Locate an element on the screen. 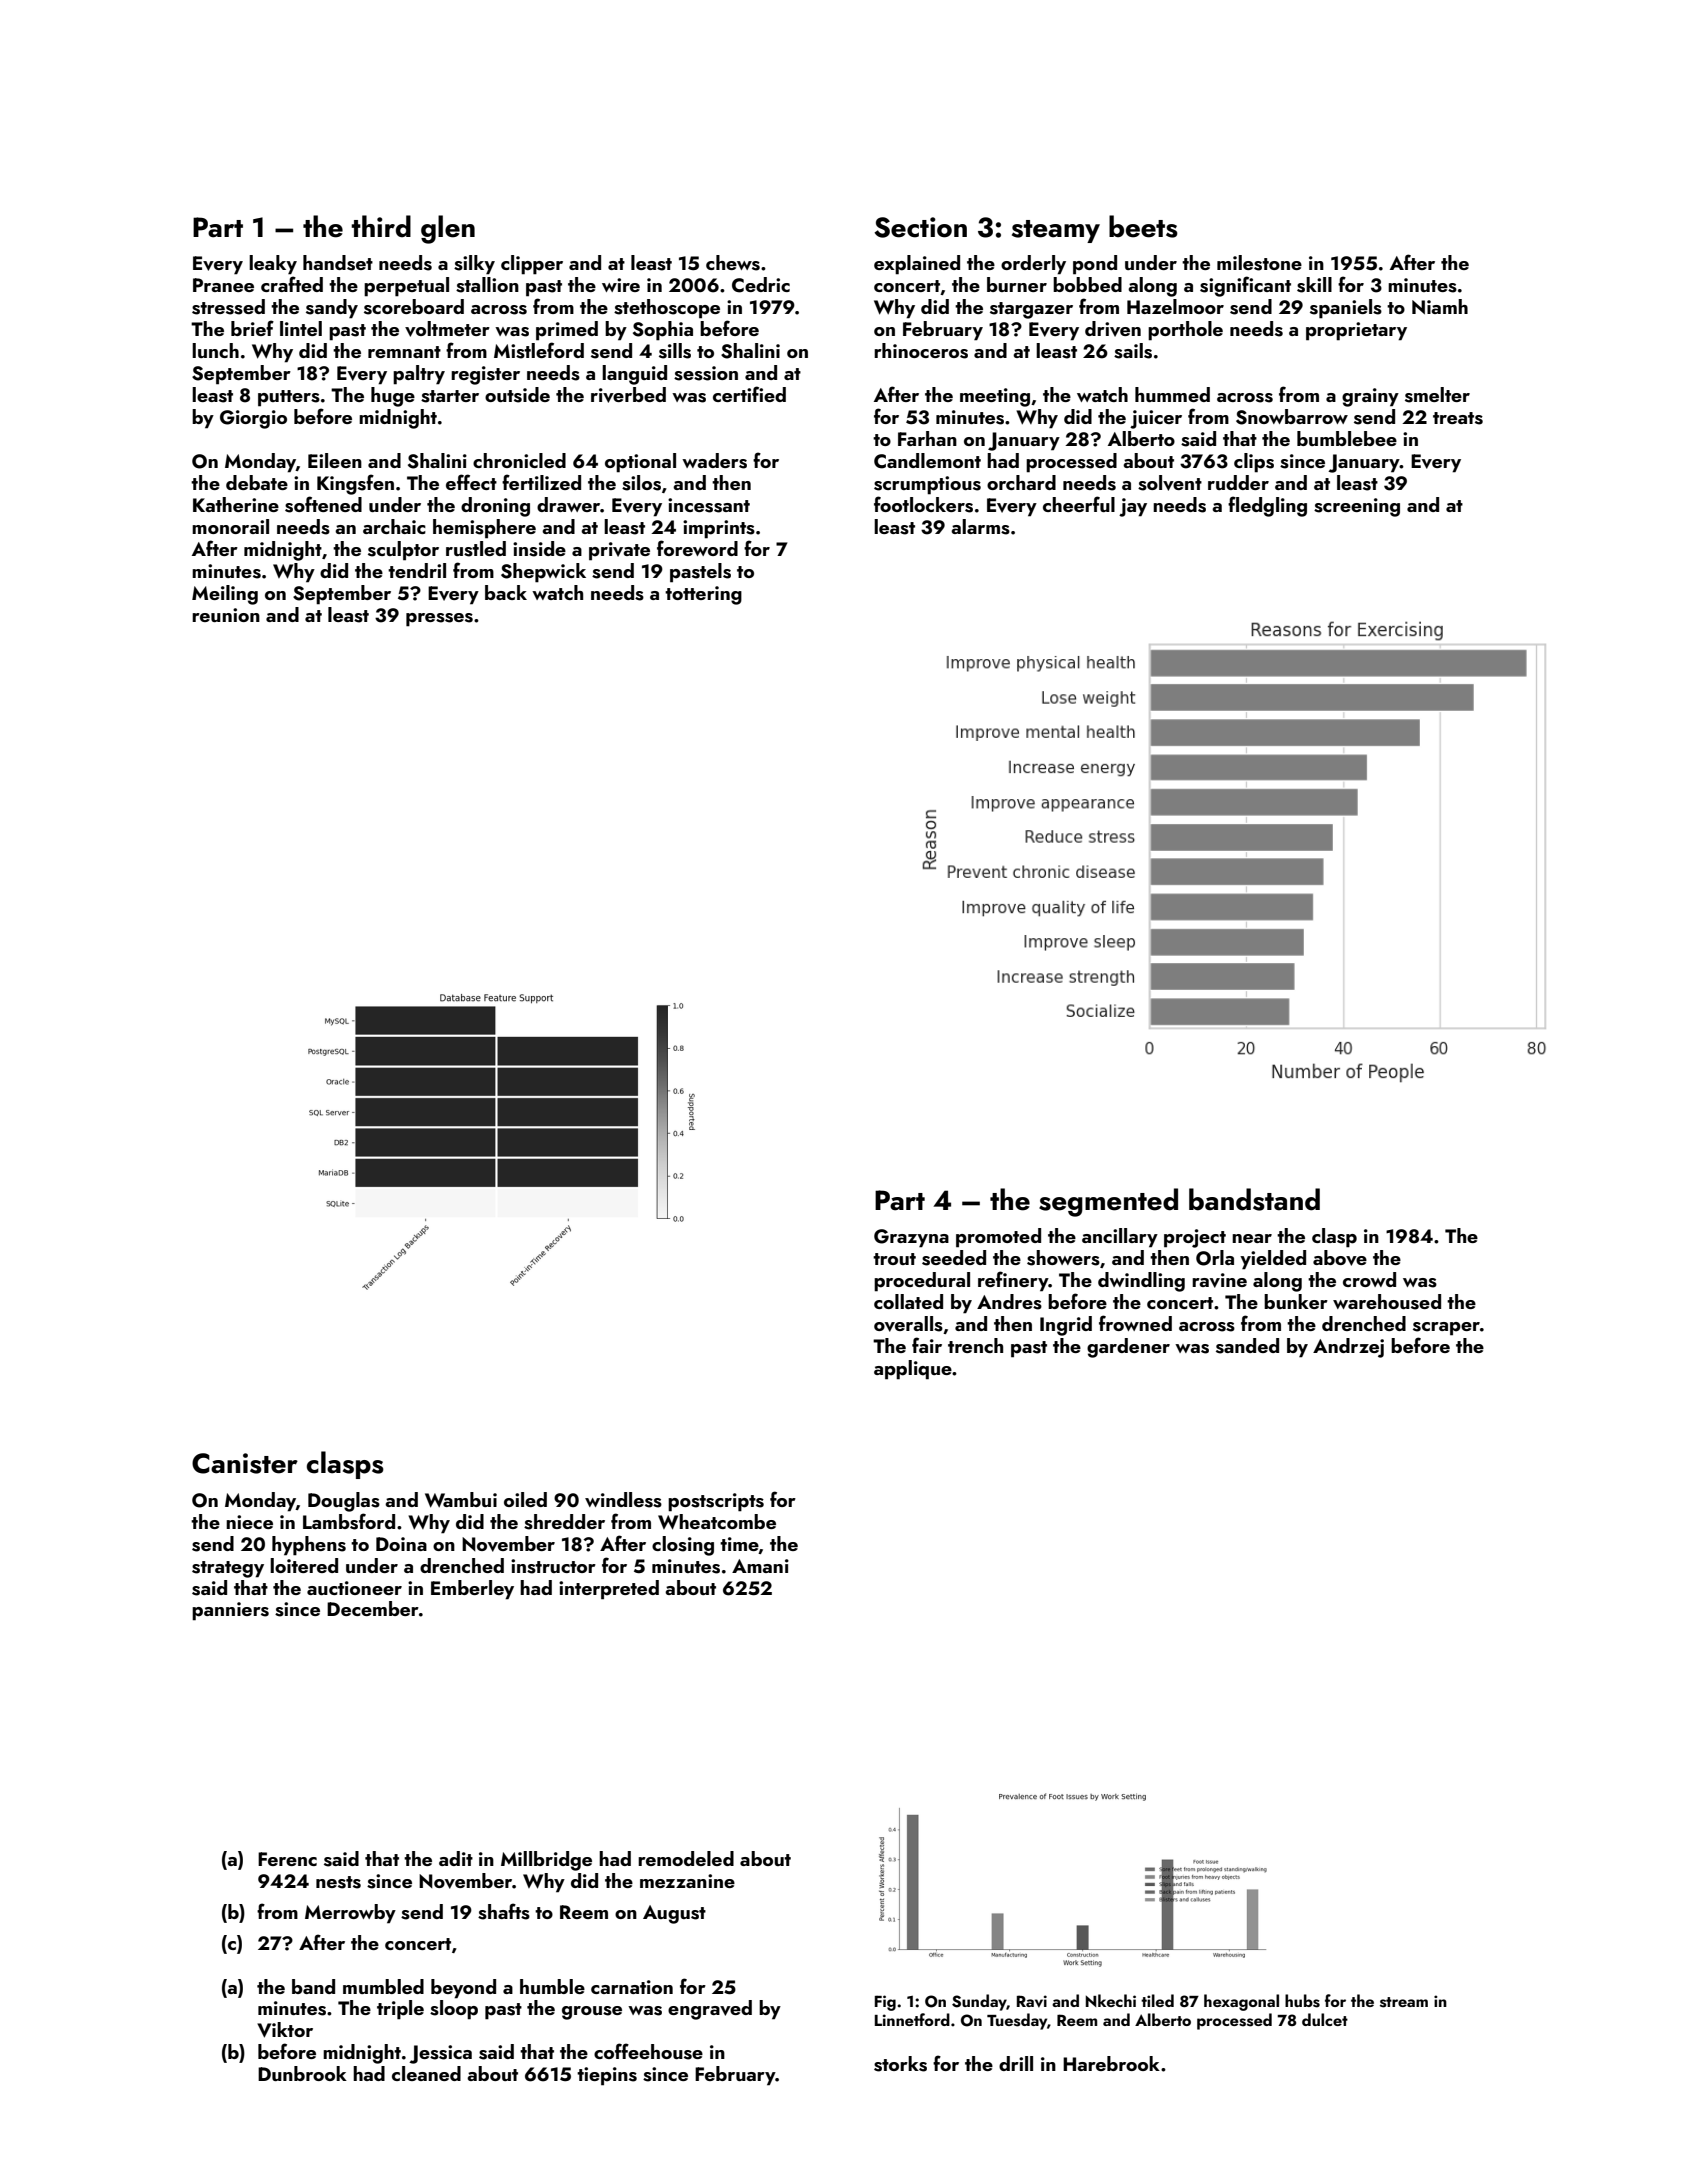 The width and height of the screenshot is (1683, 2178). rhinoceros is located at coordinates (921, 351).
